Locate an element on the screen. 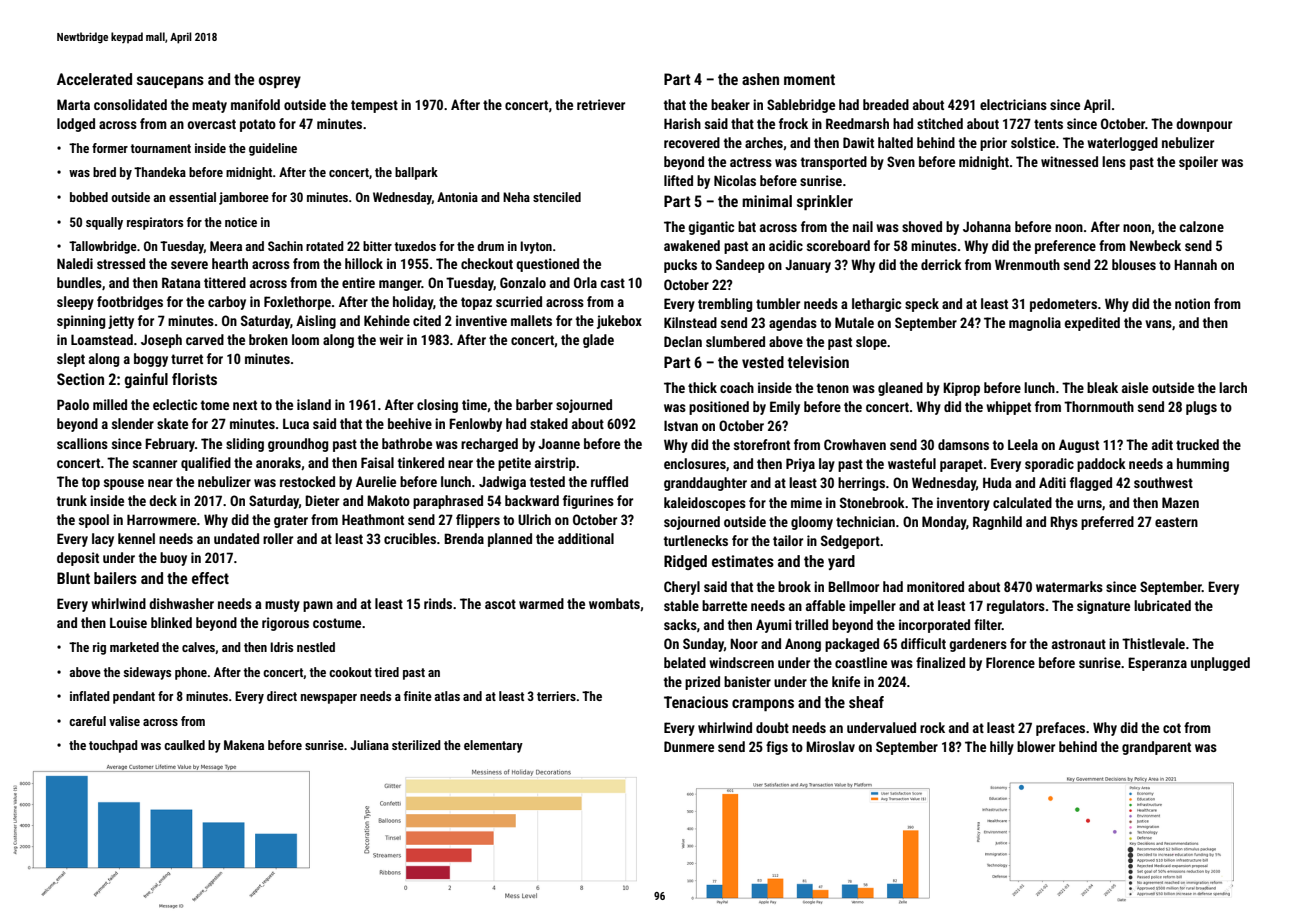 Image resolution: width=1308 pixels, height=924 pixels. osprey is located at coordinates (280, 82).
